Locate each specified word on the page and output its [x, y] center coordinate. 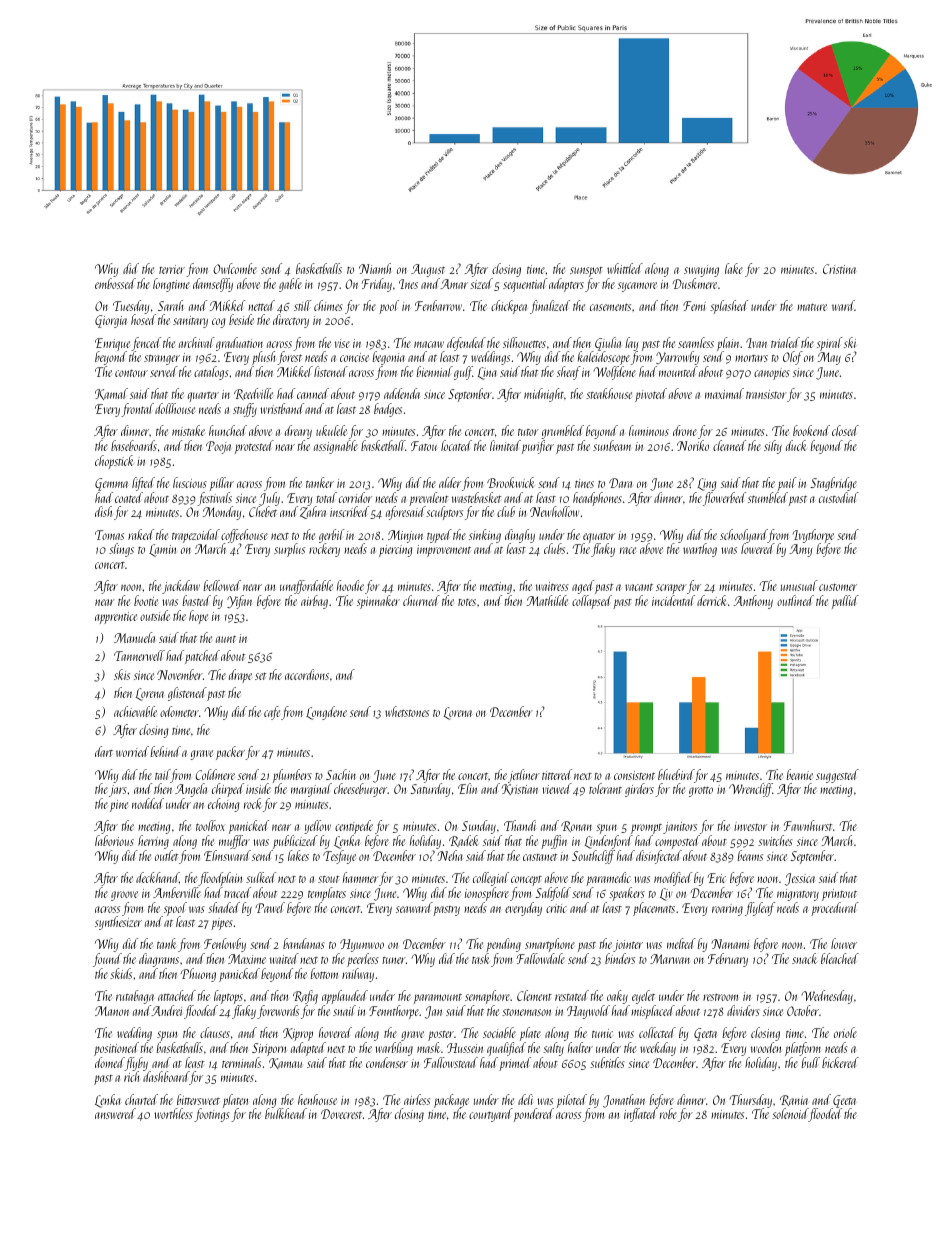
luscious [190, 482]
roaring [727, 910]
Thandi [520, 825]
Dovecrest [341, 1114]
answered [115, 1113]
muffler [234, 842]
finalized [550, 307]
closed [845, 430]
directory [291, 321]
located [456, 445]
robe [668, 1113]
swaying [701, 271]
